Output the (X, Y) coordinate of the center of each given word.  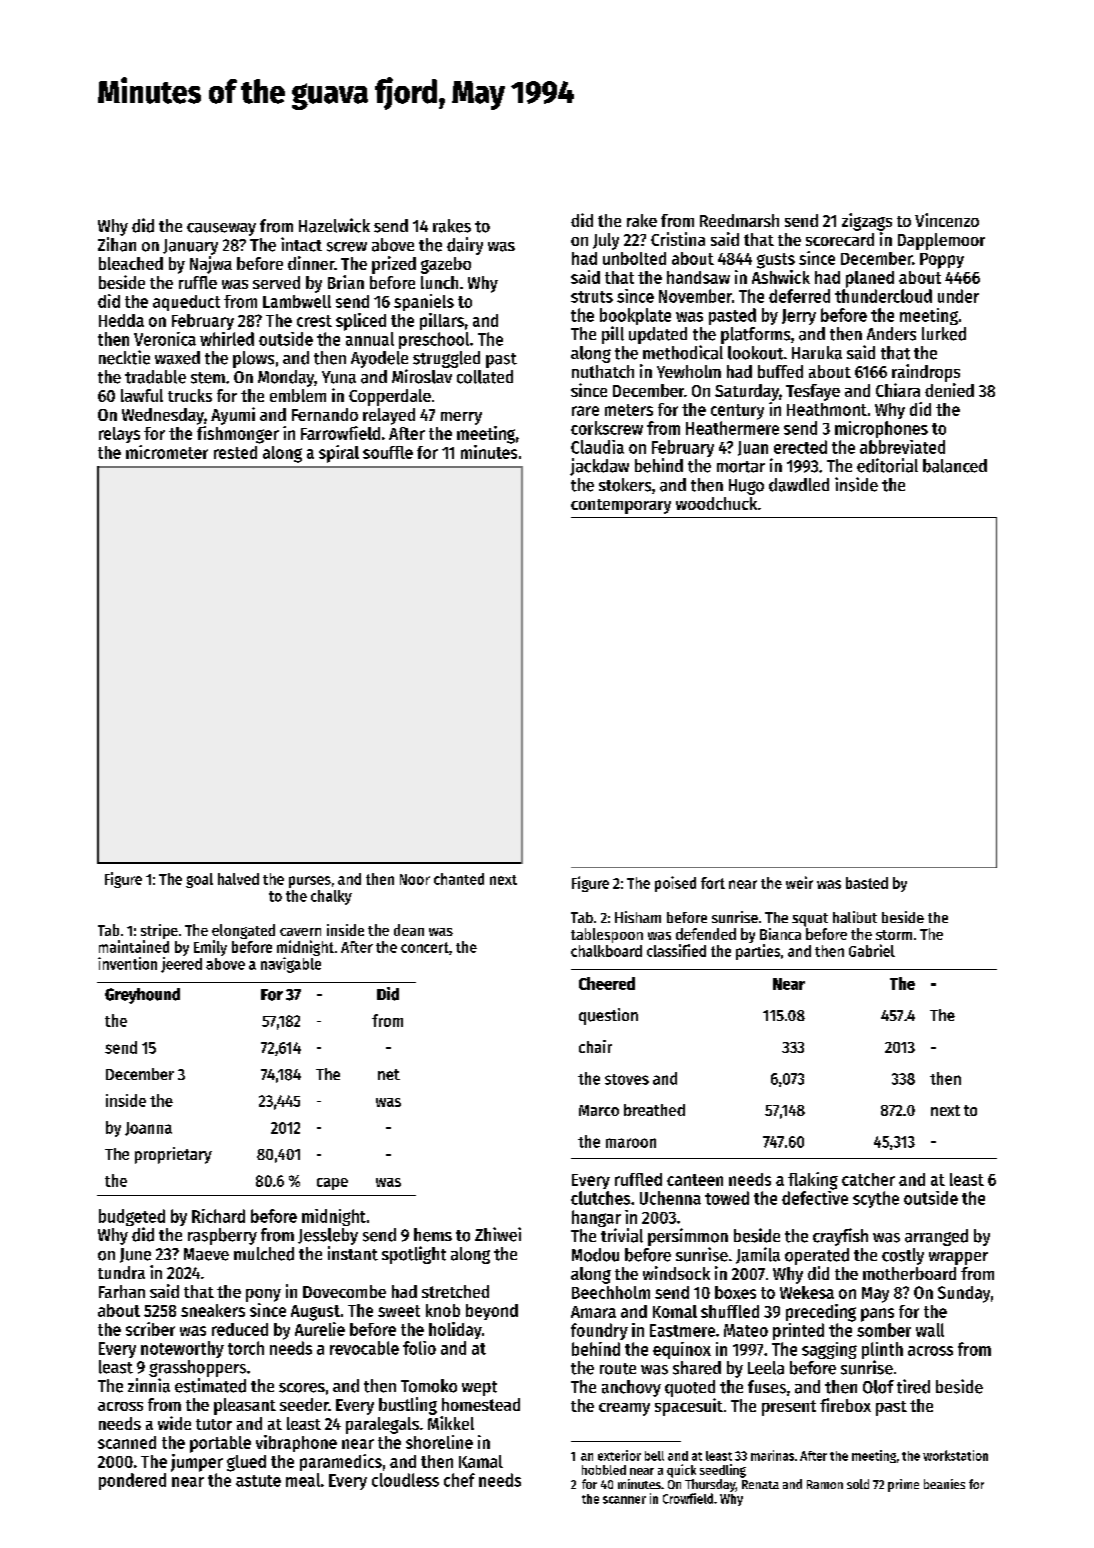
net (389, 1074)
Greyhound (142, 996)
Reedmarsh (739, 220)
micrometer (167, 452)
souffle (388, 452)
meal (303, 1480)
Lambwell (297, 301)
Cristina (678, 239)
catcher (868, 1179)
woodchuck (716, 503)
